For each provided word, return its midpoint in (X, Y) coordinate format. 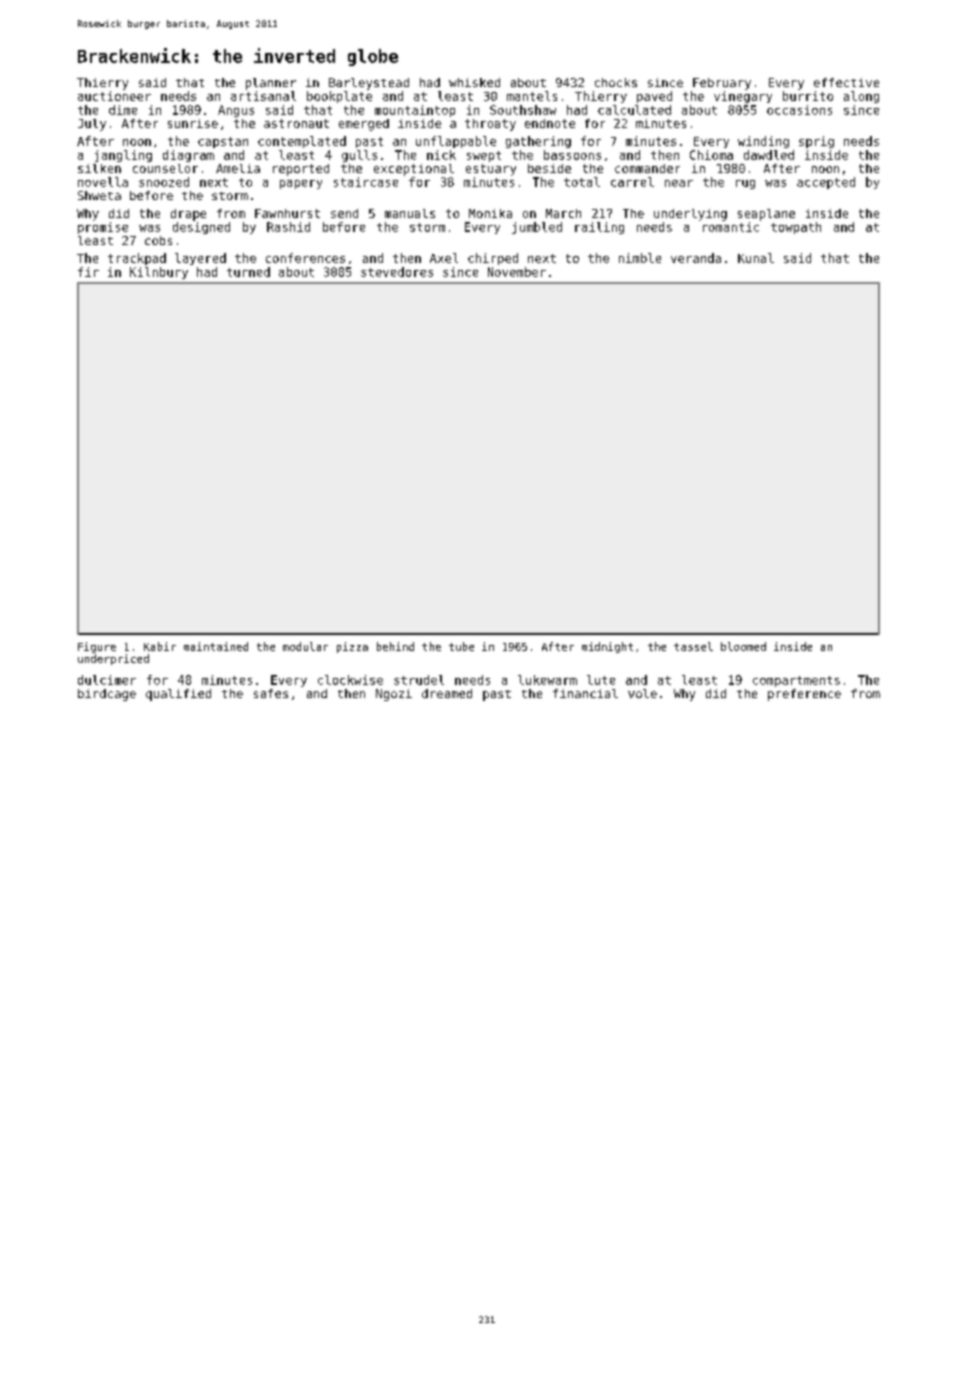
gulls (359, 156)
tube (461, 646)
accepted (826, 183)
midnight (607, 647)
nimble (640, 258)
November (517, 272)
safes (271, 693)
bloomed (743, 646)
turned (248, 272)
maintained (216, 646)
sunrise (193, 123)
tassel (693, 646)
